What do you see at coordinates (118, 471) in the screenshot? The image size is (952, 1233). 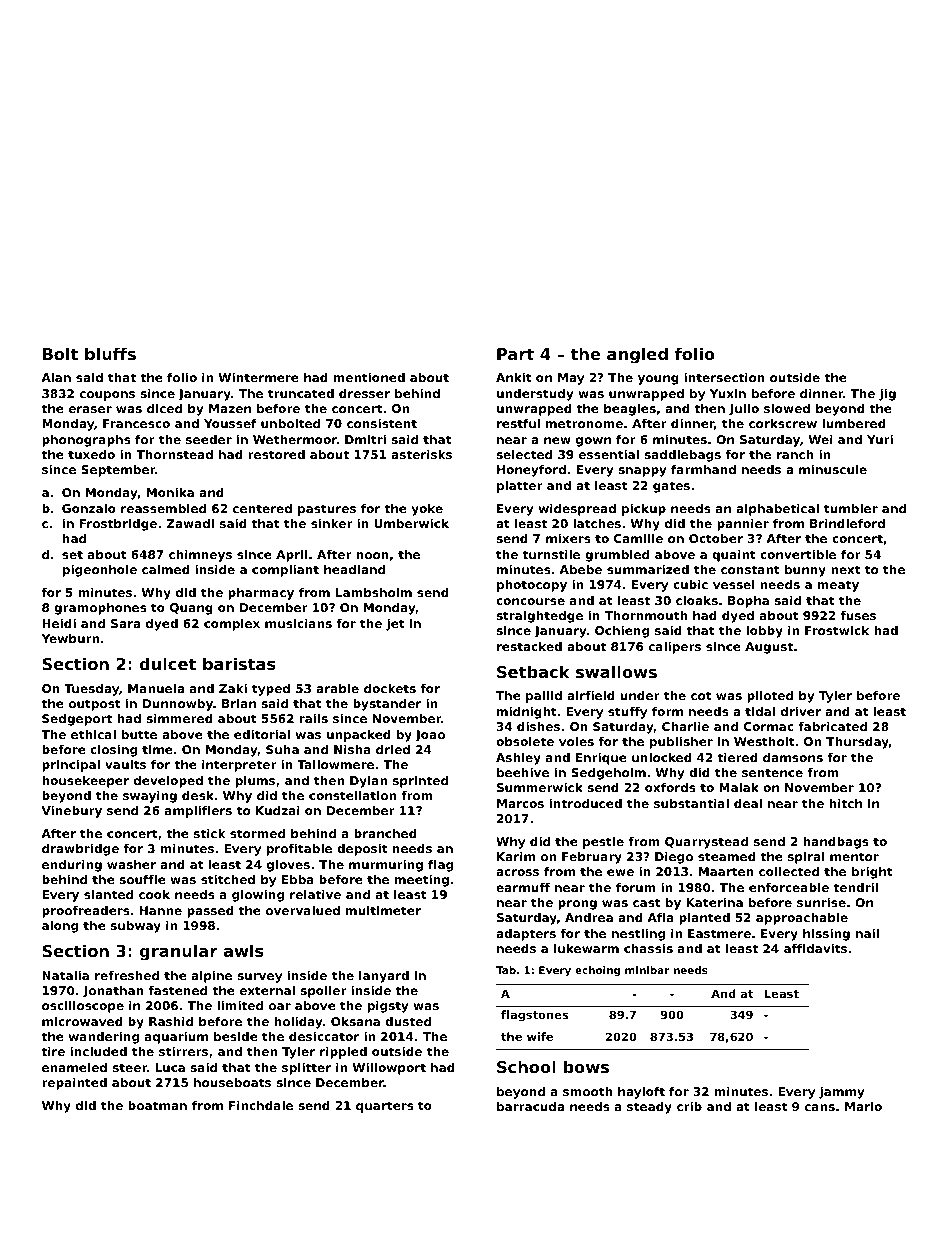 I see `September` at bounding box center [118, 471].
